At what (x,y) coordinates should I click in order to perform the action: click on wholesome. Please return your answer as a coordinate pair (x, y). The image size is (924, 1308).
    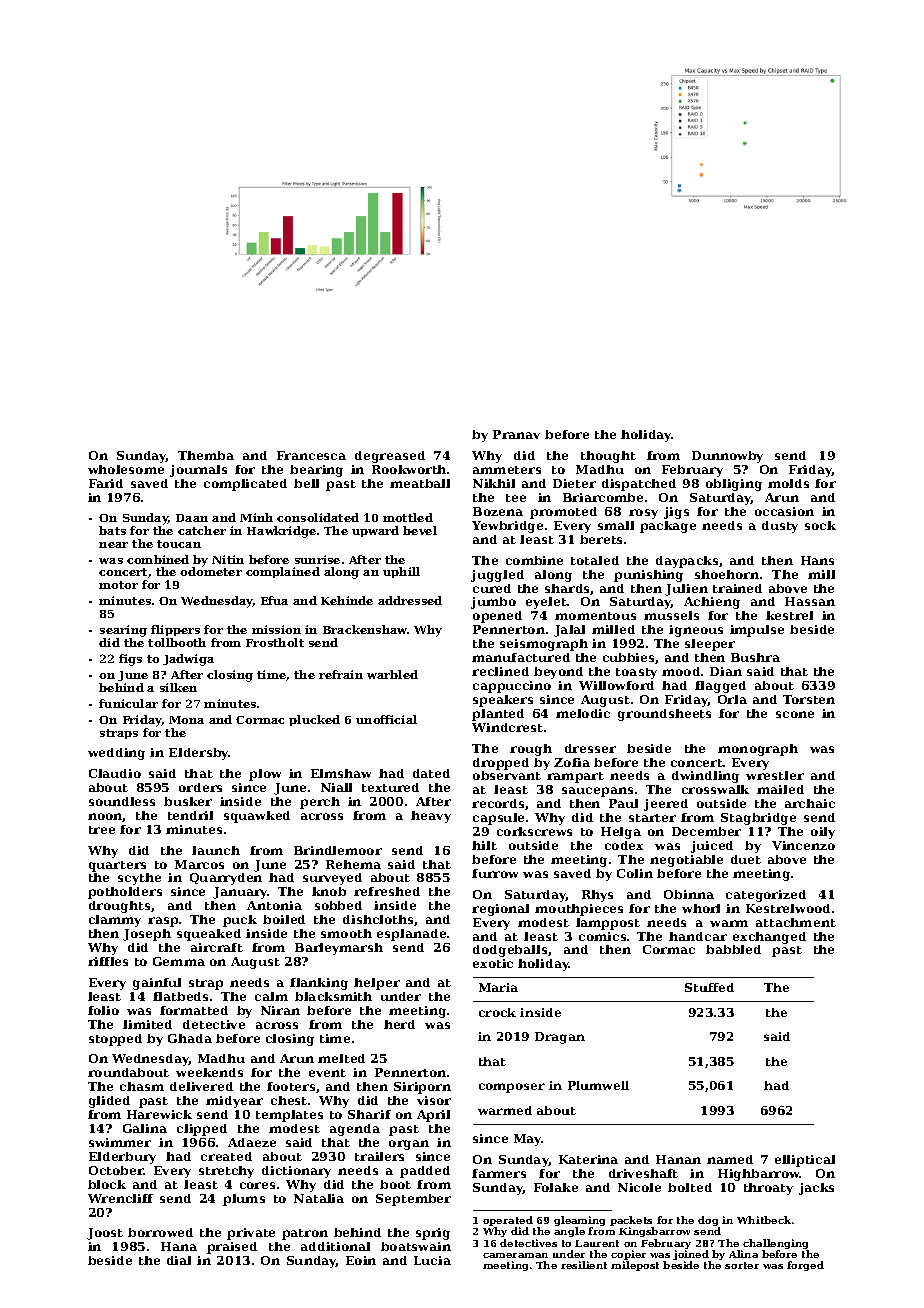
    Looking at the image, I should click on (126, 469).
